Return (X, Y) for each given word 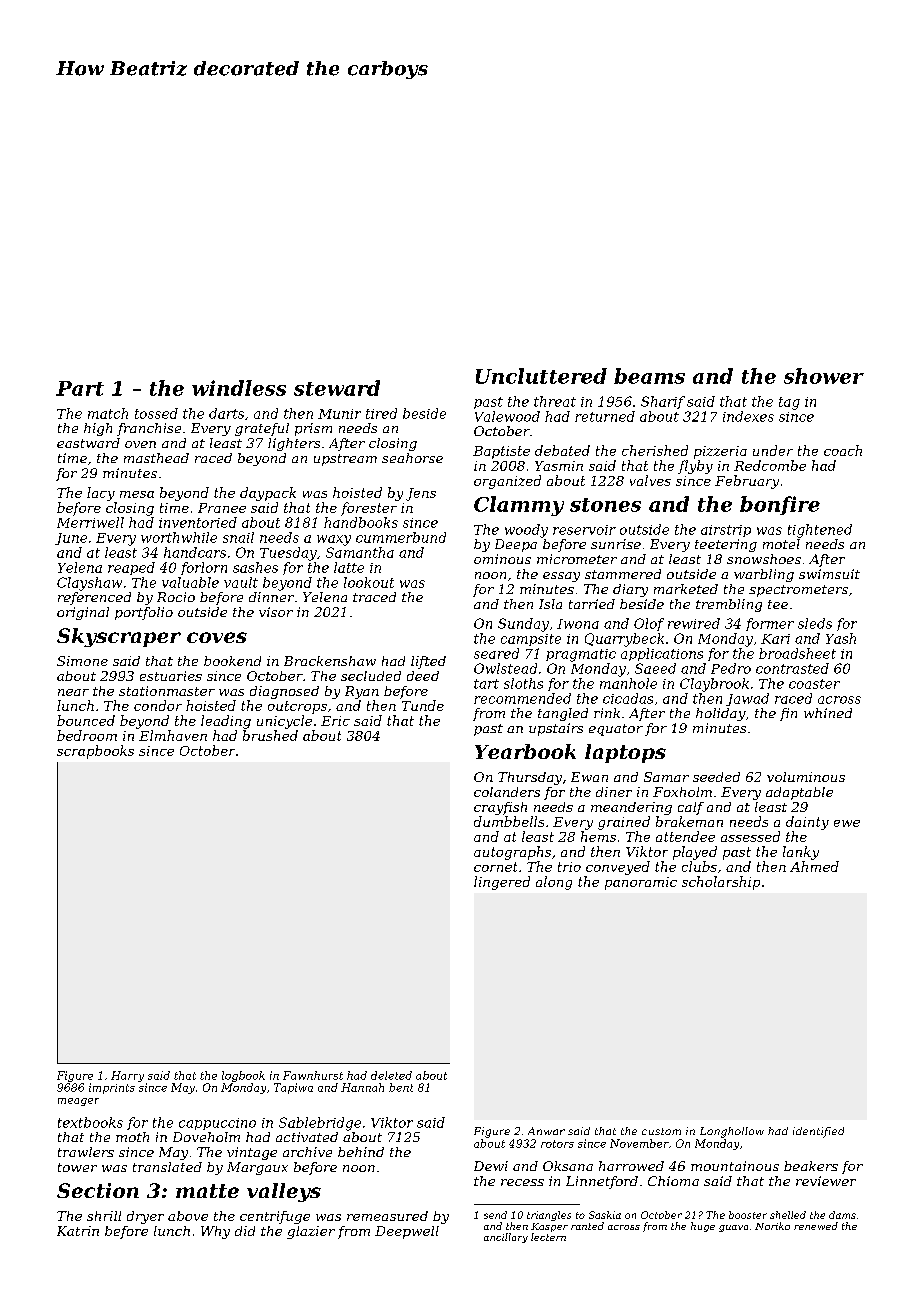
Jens (421, 494)
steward (337, 388)
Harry (127, 1076)
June (71, 539)
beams (649, 376)
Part (80, 388)
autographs (512, 853)
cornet (495, 867)
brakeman (689, 821)
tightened (820, 531)
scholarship (721, 883)
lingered (502, 883)
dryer (145, 1217)
